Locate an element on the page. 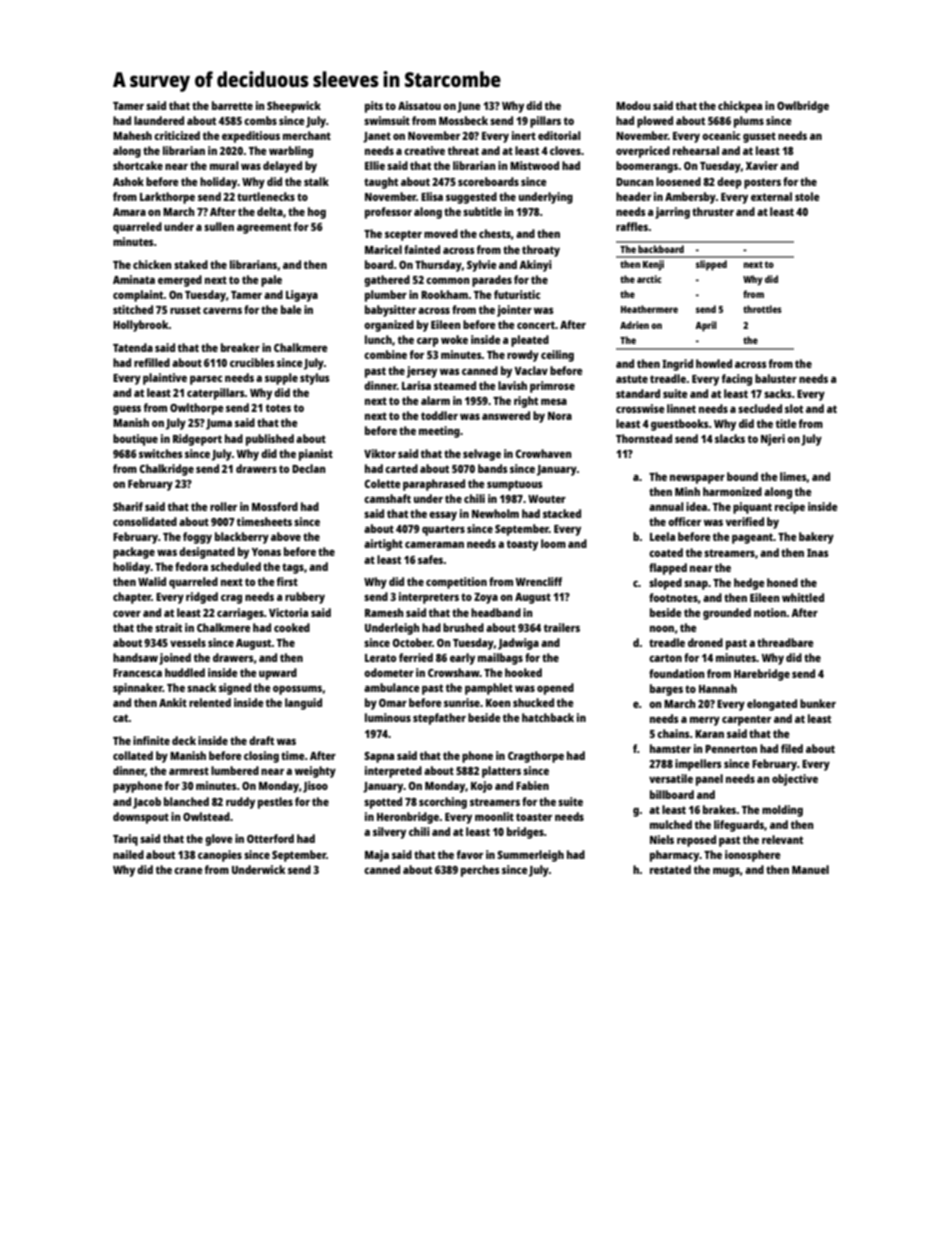 This document has width=952, height=1233. mugs is located at coordinates (726, 872).
